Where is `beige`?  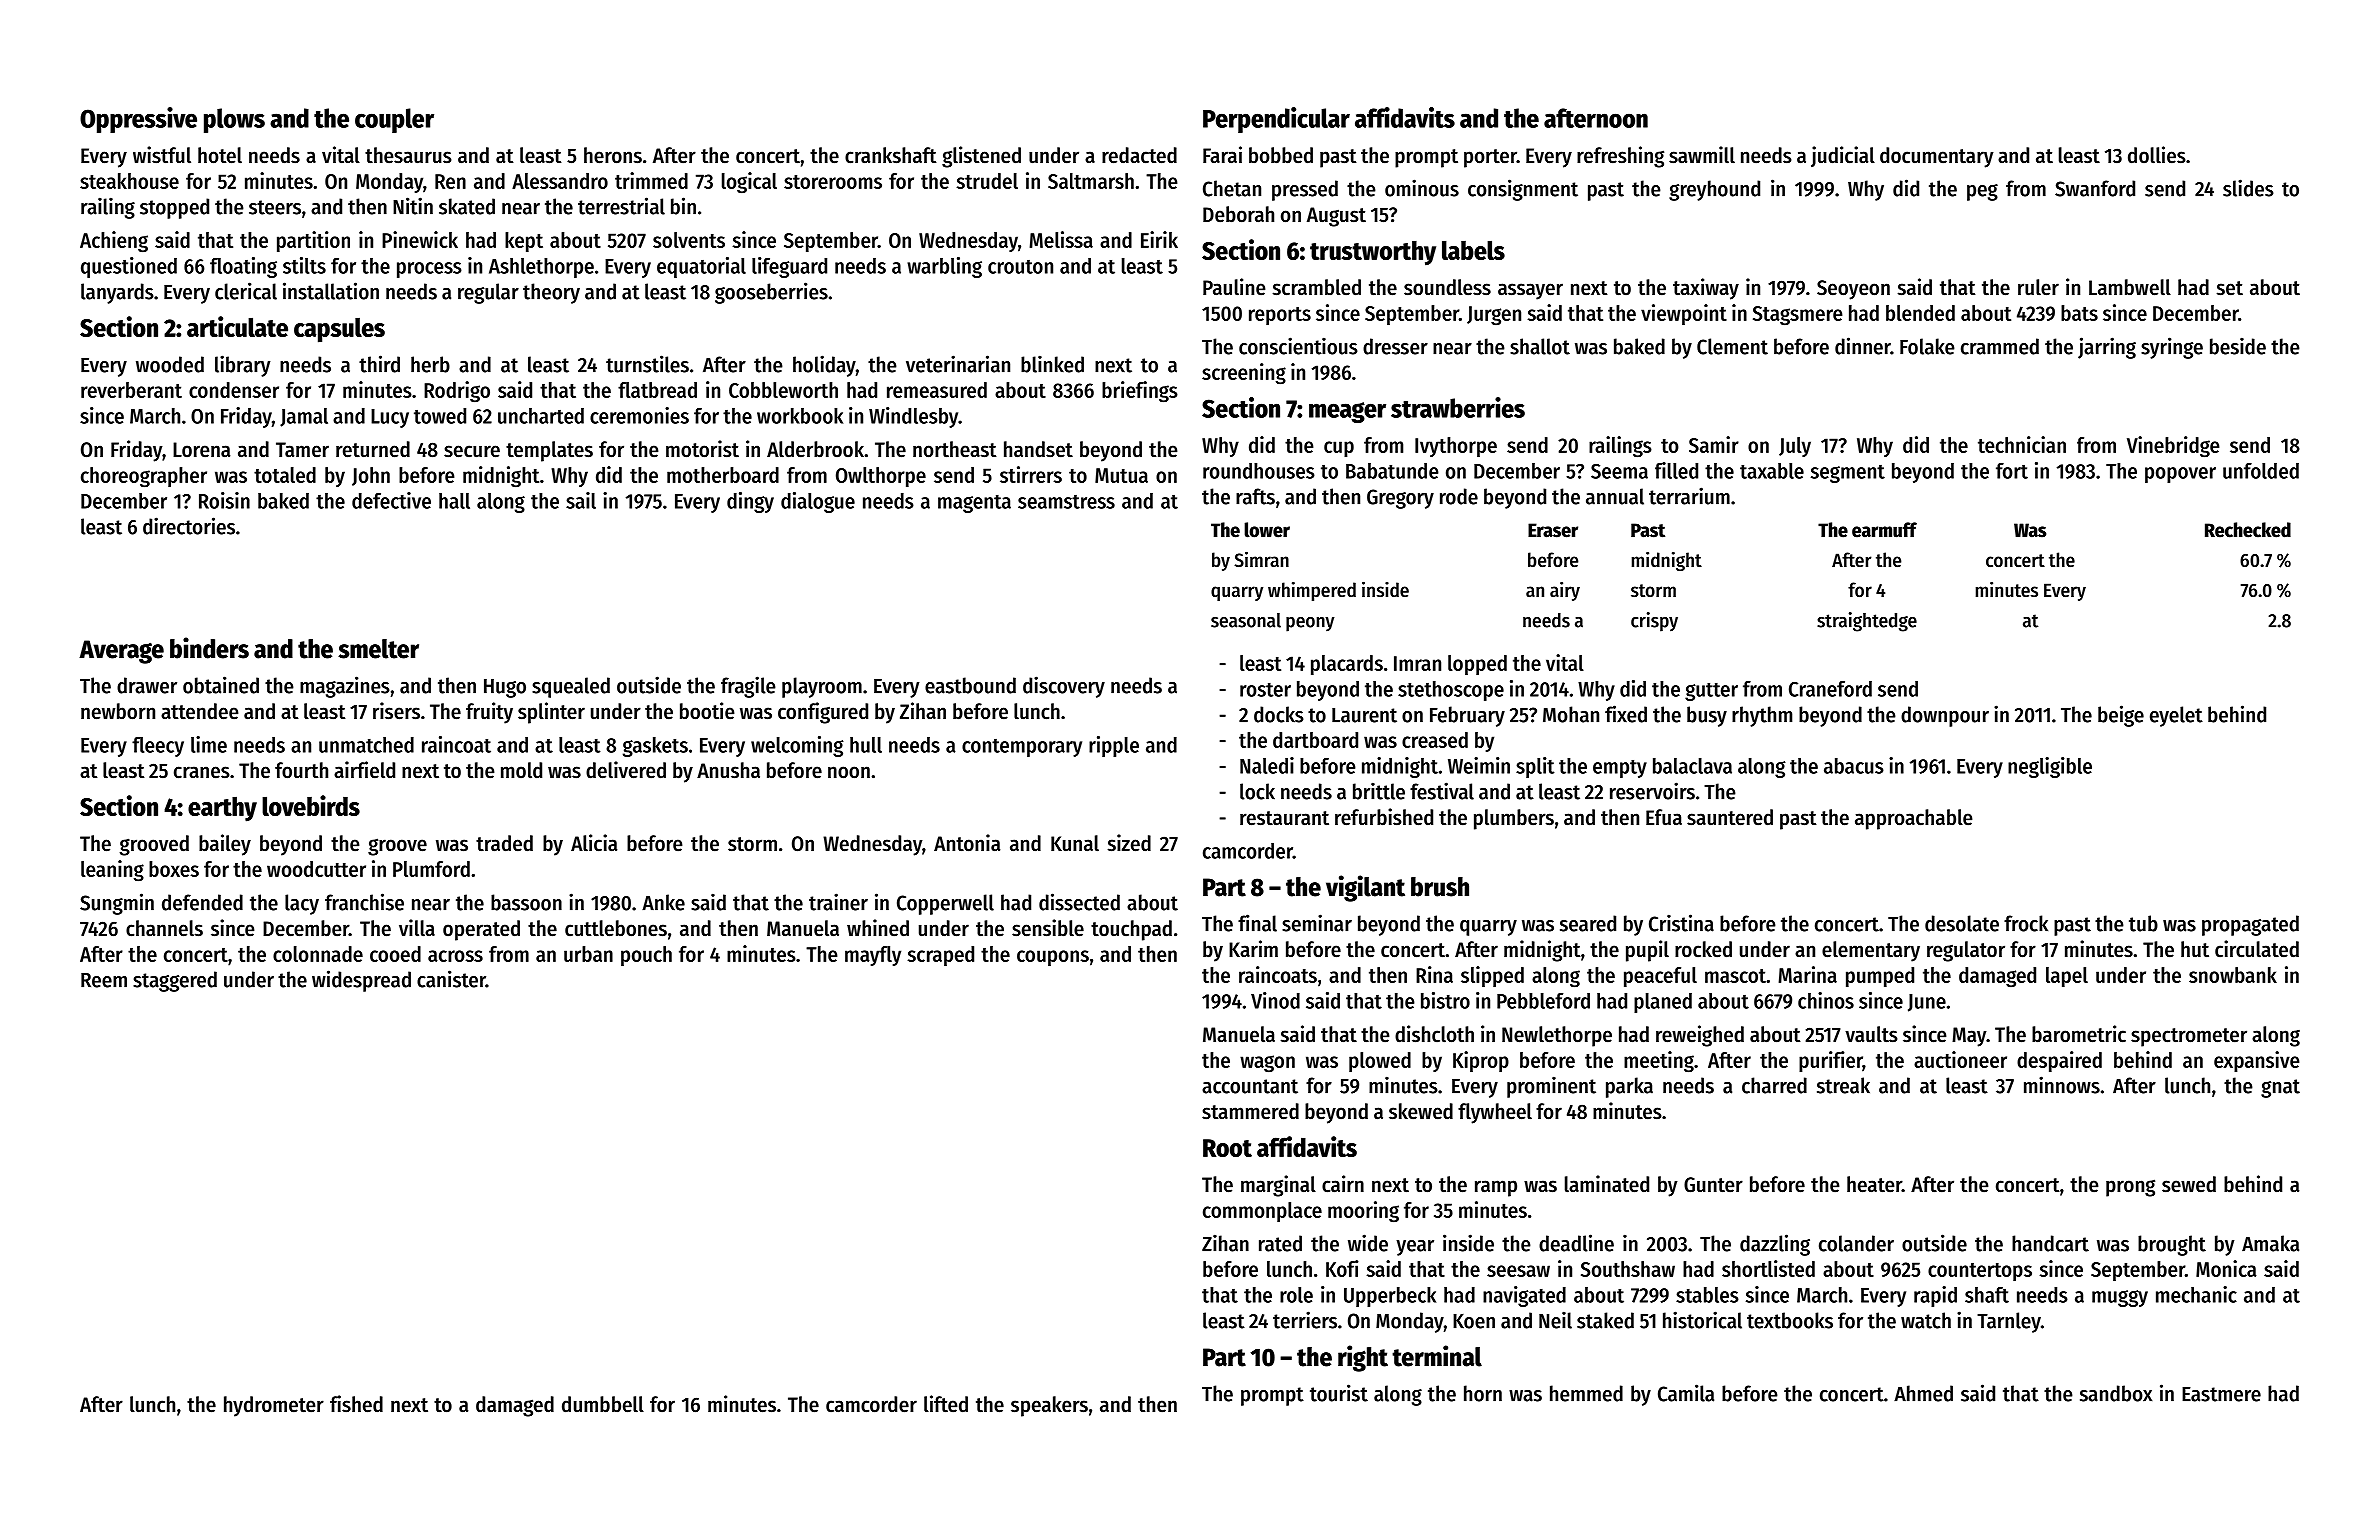
beige is located at coordinates (2121, 716).
